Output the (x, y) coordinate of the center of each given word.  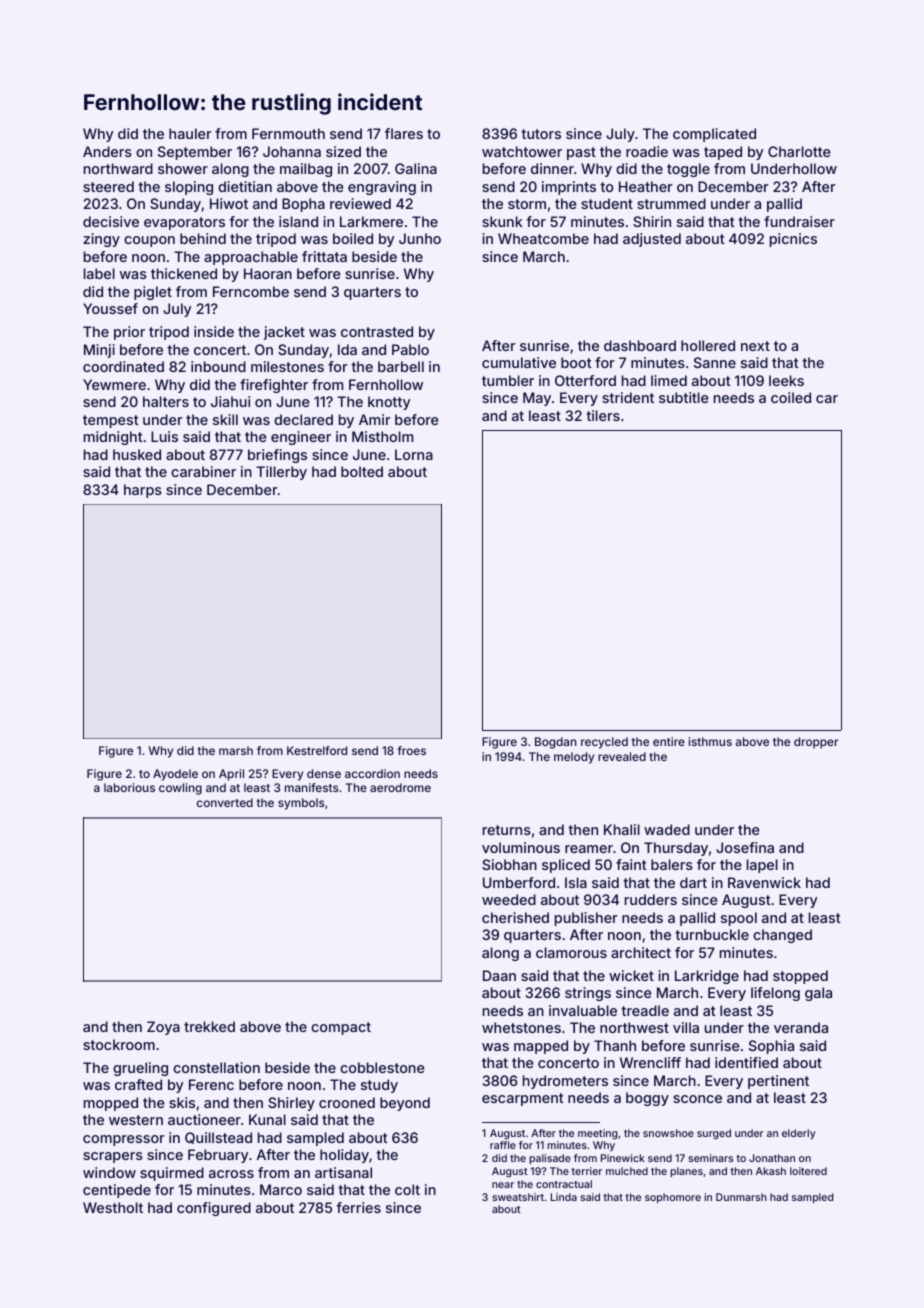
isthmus (710, 741)
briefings (277, 456)
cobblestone (382, 1067)
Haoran (268, 273)
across (231, 1174)
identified (746, 1062)
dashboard (640, 345)
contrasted (377, 331)
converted (225, 802)
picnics (793, 240)
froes (412, 750)
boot (576, 362)
